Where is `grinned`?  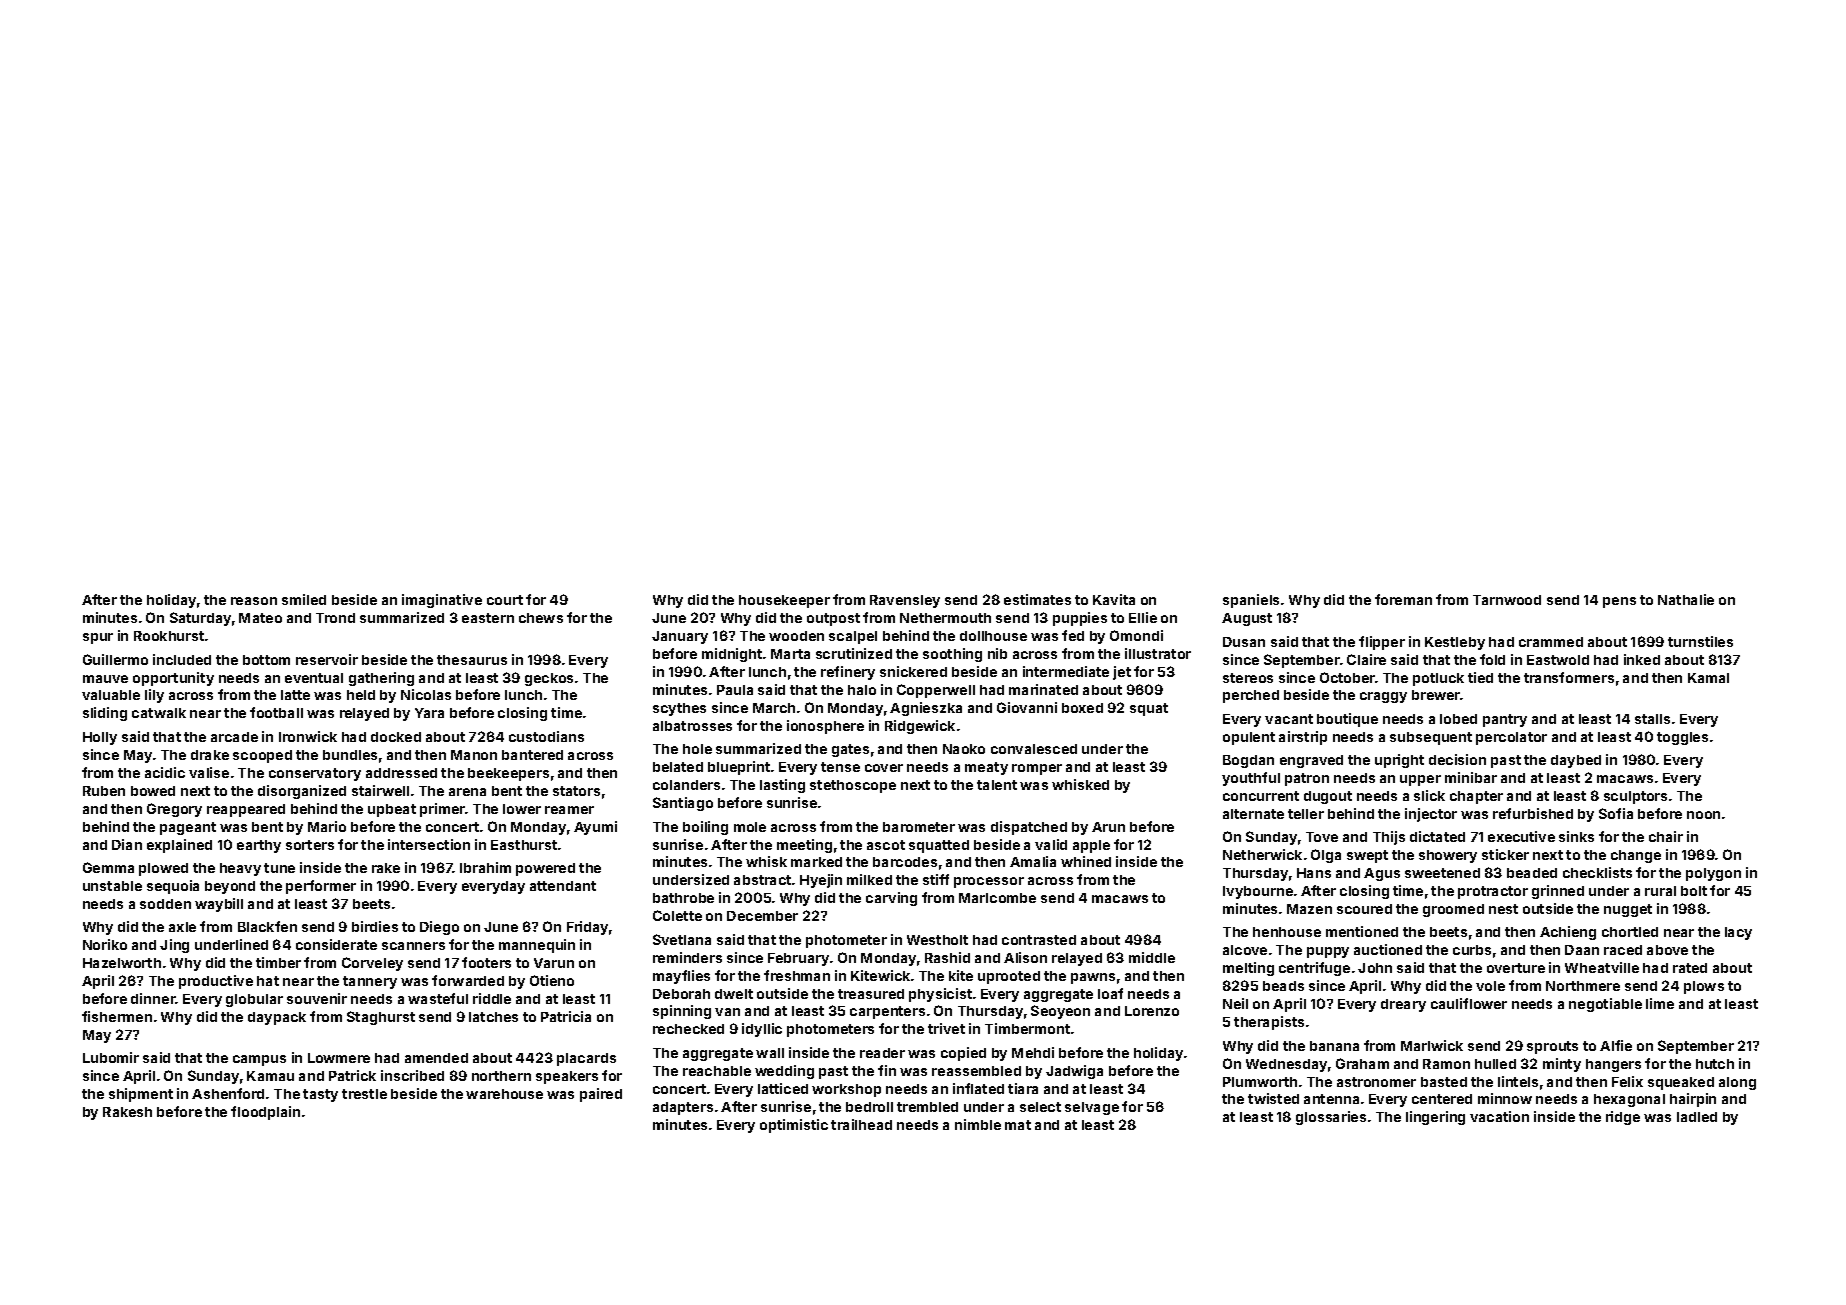 grinned is located at coordinates (1558, 892).
